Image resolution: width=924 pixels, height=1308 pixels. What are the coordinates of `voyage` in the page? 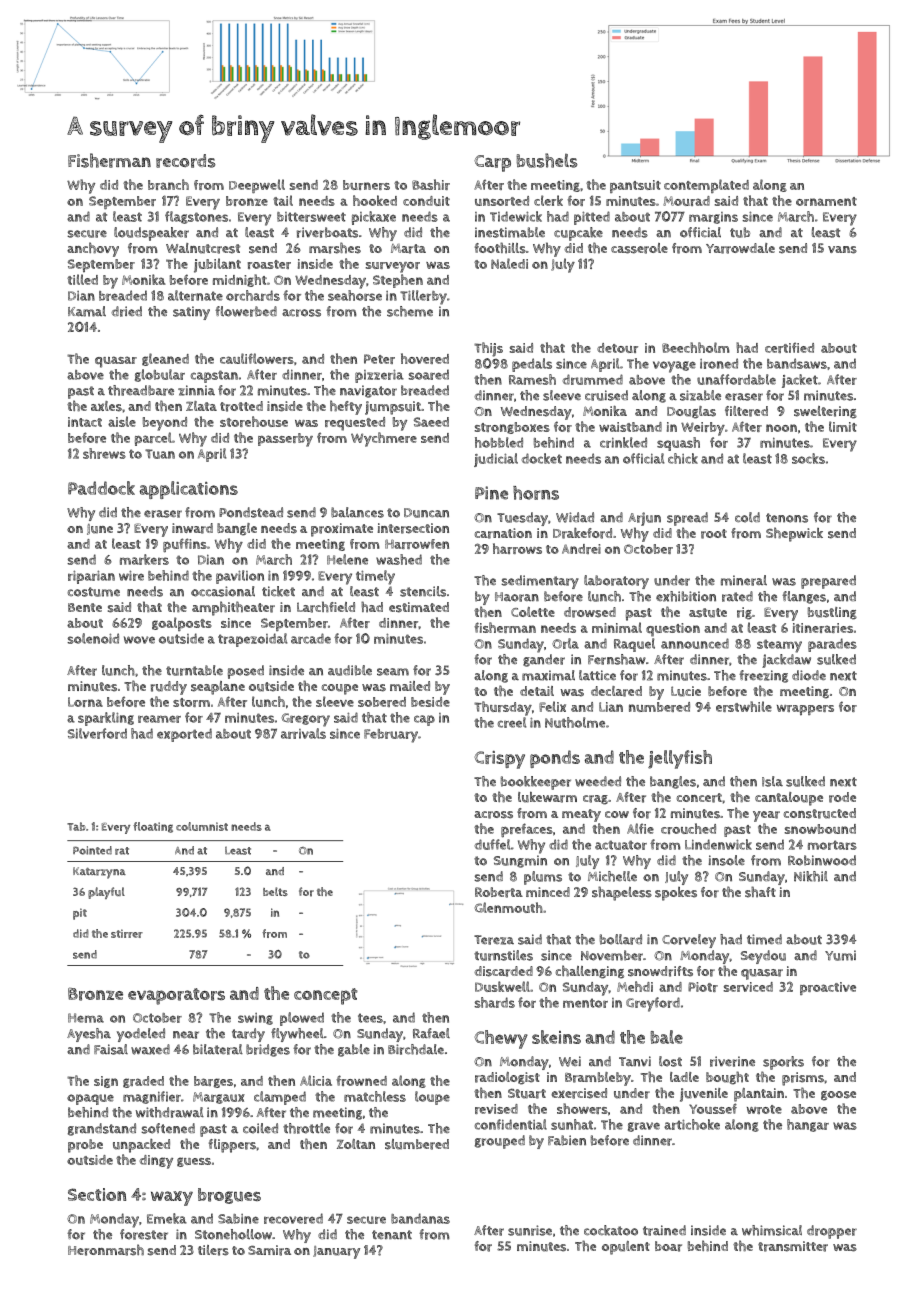 It's located at (674, 367).
